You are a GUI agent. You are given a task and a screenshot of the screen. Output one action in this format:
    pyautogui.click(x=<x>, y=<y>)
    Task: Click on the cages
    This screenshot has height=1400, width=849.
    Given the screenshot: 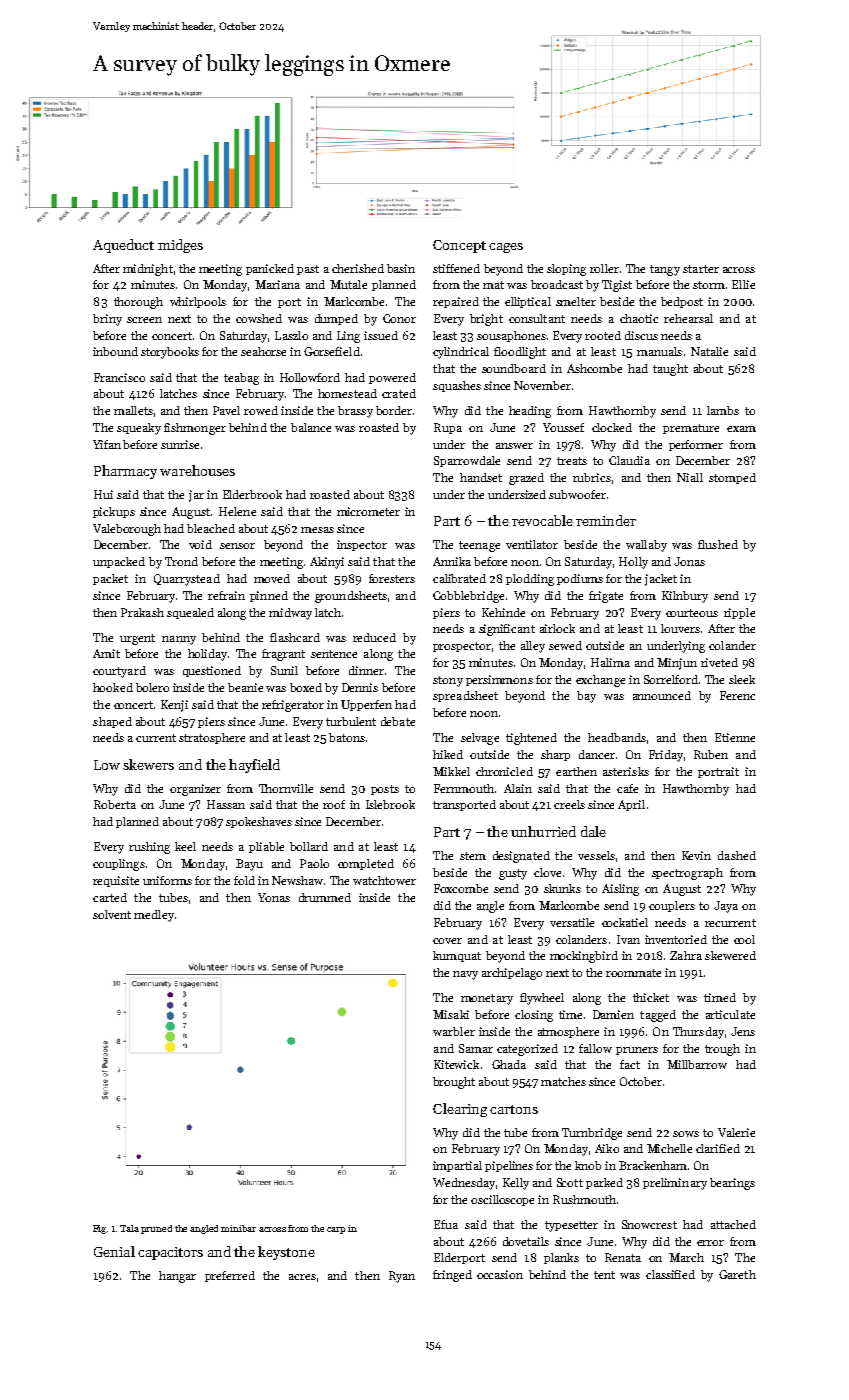 What is the action you would take?
    pyautogui.click(x=506, y=248)
